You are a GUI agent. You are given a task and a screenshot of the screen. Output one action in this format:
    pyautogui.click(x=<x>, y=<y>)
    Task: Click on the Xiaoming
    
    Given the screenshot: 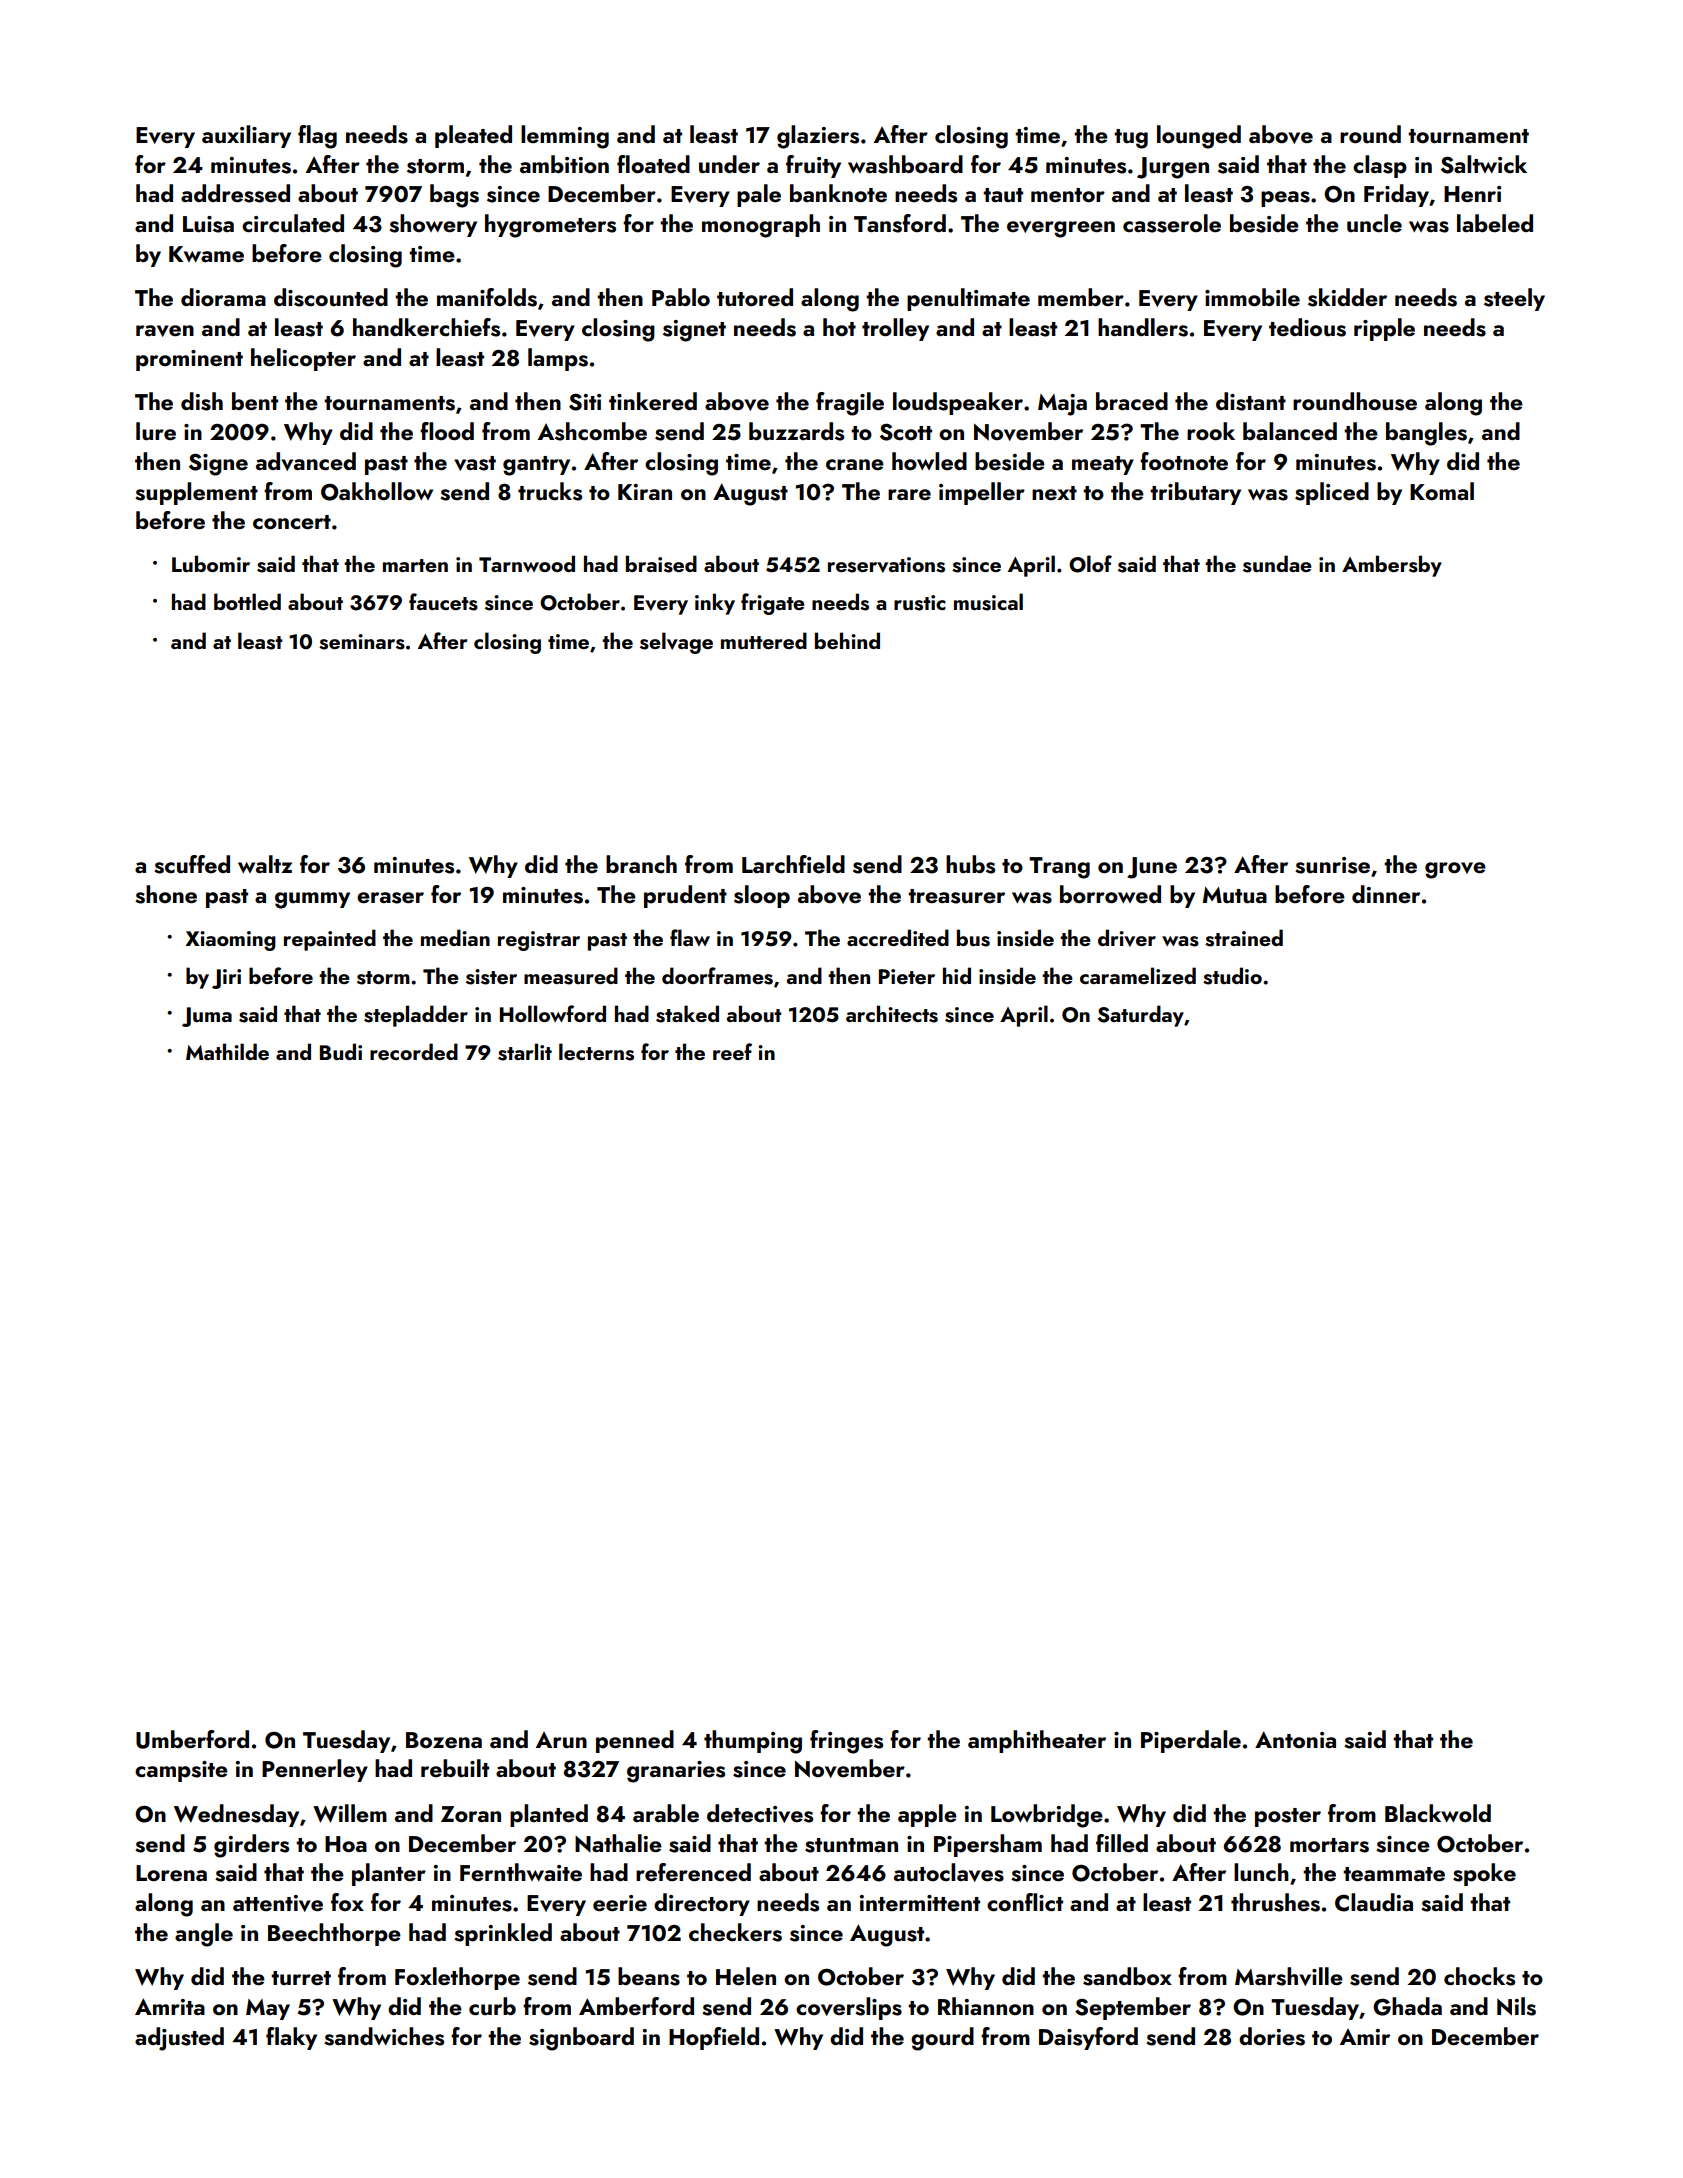 What is the action you would take?
    pyautogui.click(x=230, y=941)
